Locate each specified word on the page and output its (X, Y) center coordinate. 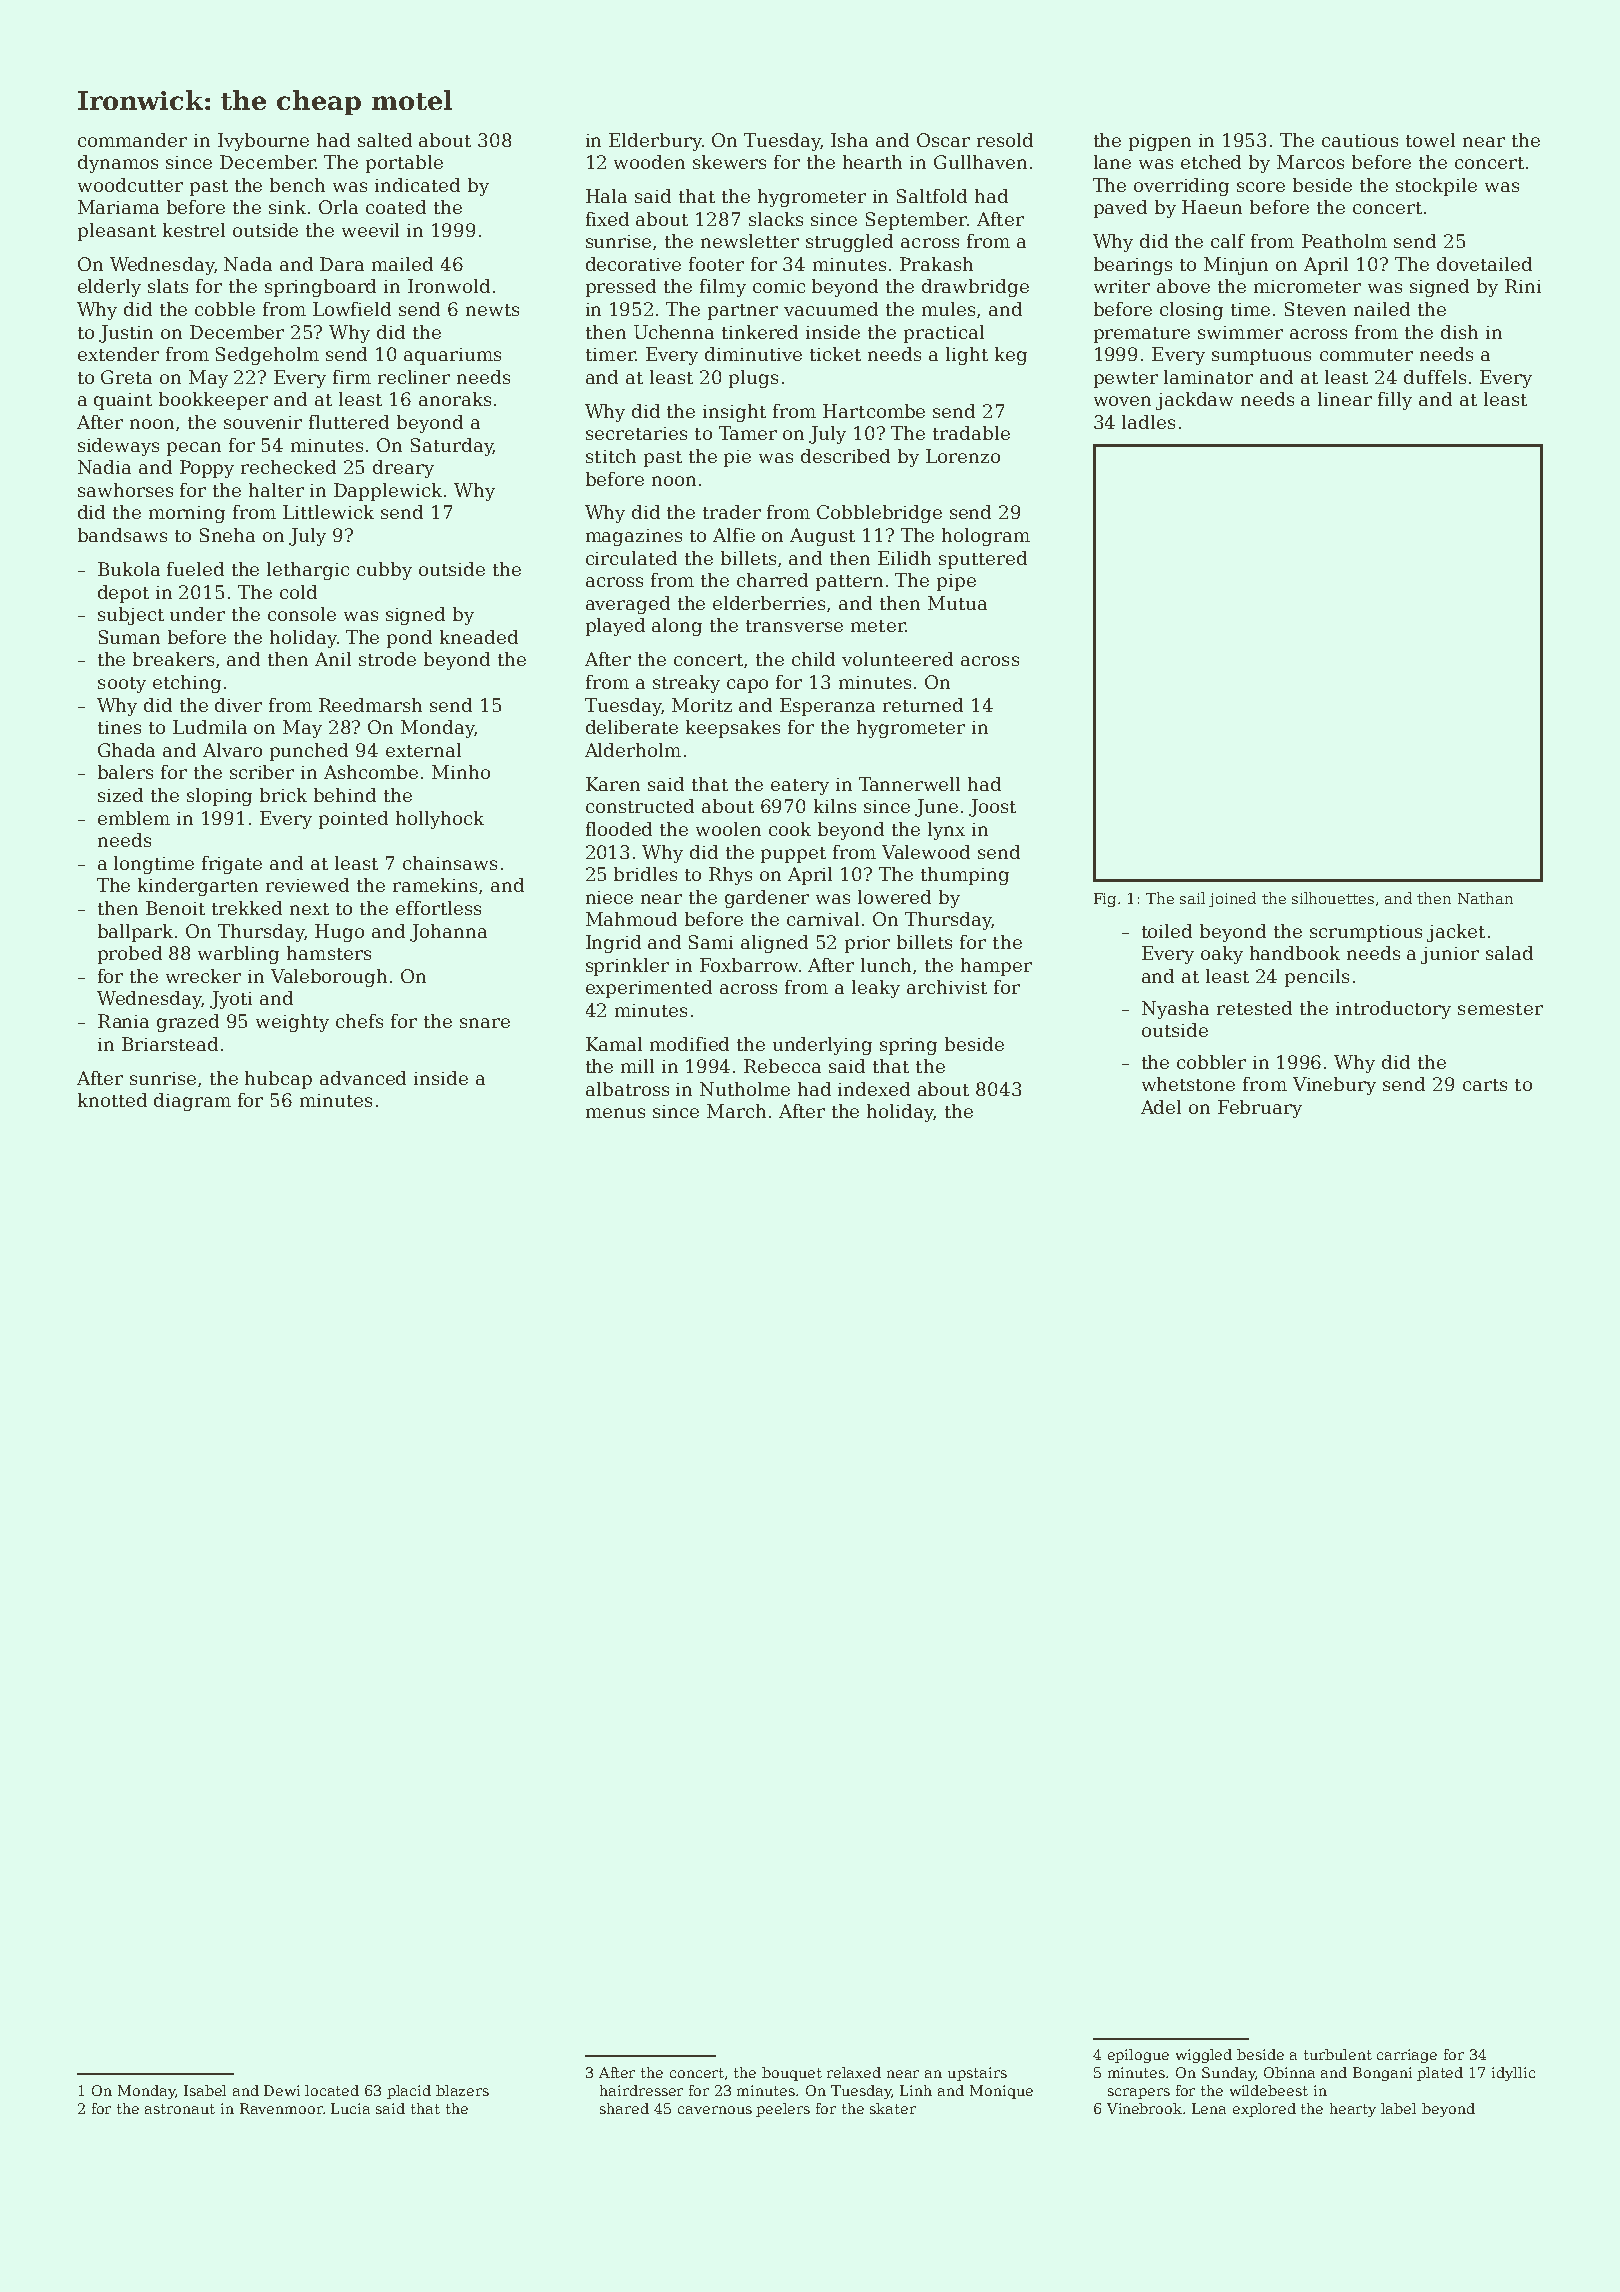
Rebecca (782, 1066)
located (332, 2090)
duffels (1435, 377)
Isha (849, 140)
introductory (1393, 1010)
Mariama (118, 207)
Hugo (339, 933)
